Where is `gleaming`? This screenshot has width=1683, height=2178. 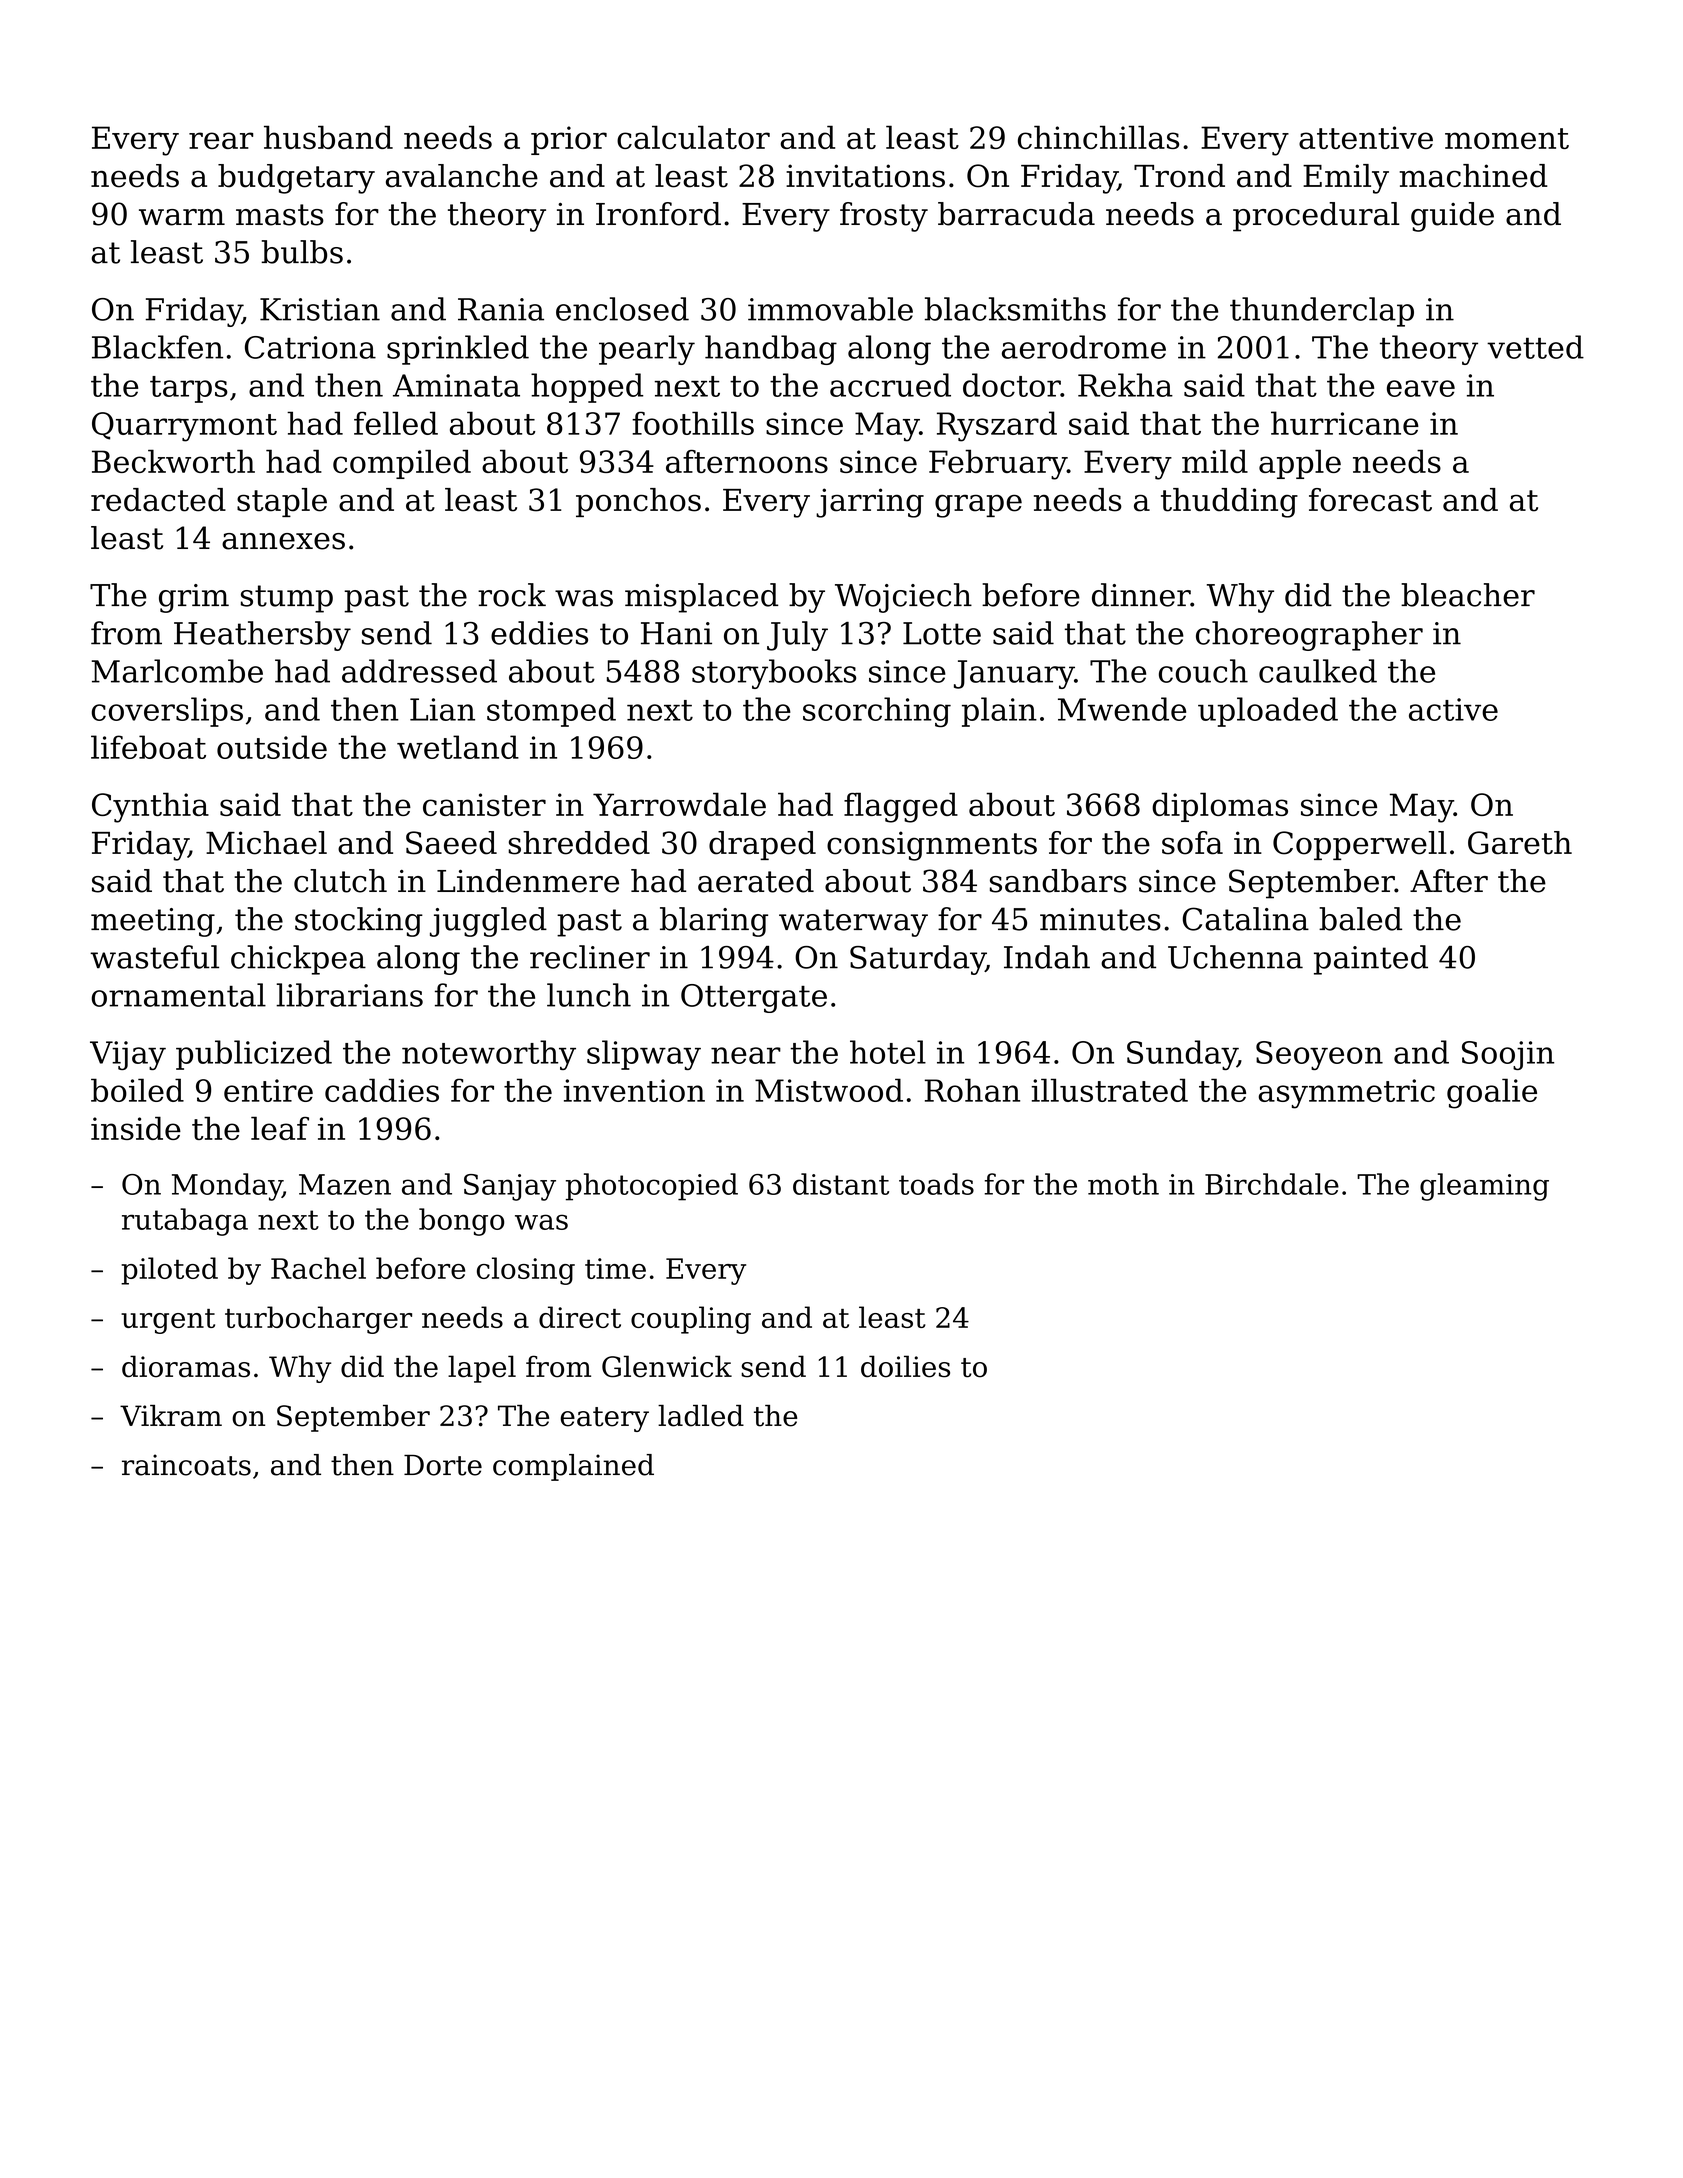 gleaming is located at coordinates (1484, 1187).
